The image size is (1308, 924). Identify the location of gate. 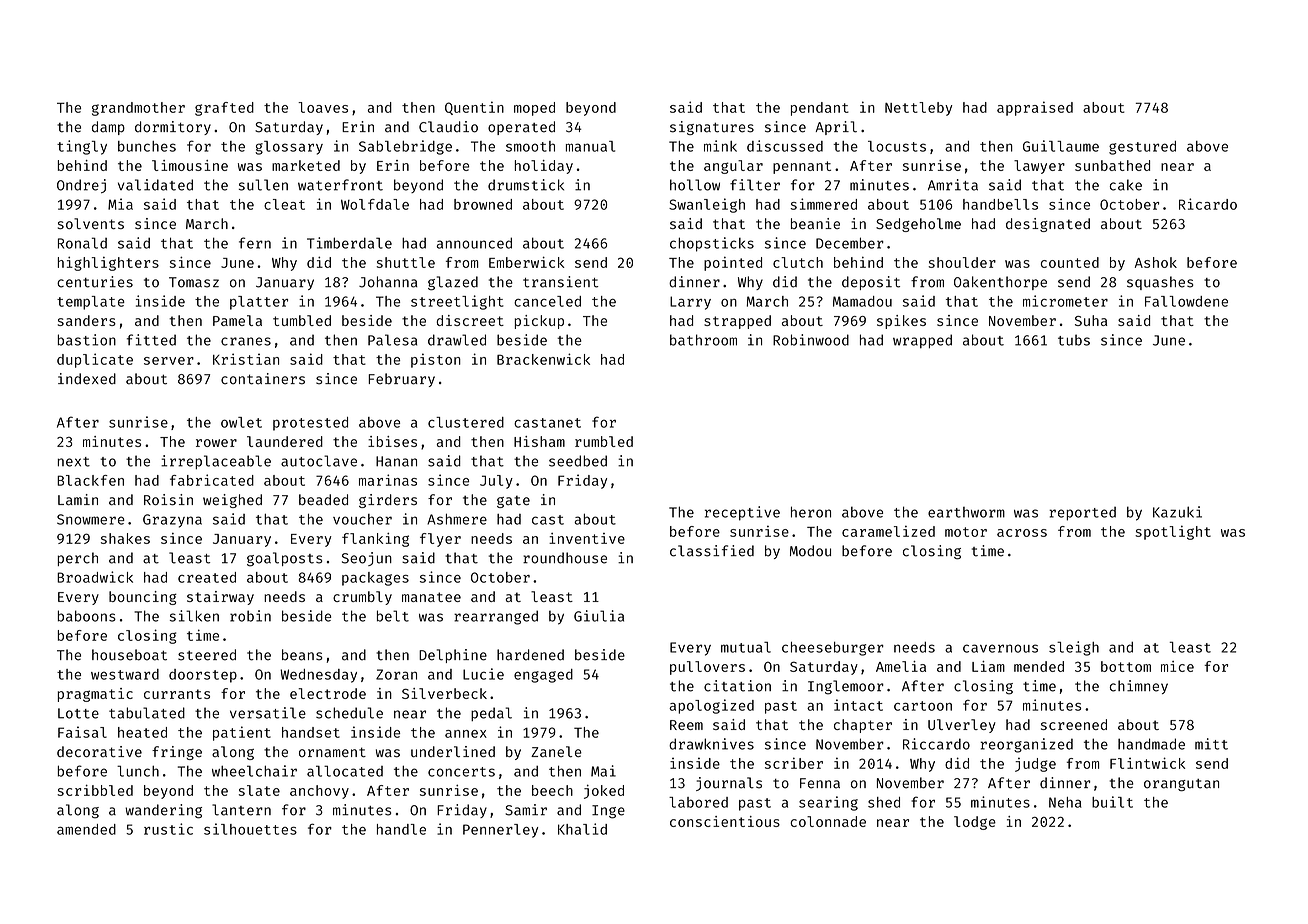
(513, 502).
